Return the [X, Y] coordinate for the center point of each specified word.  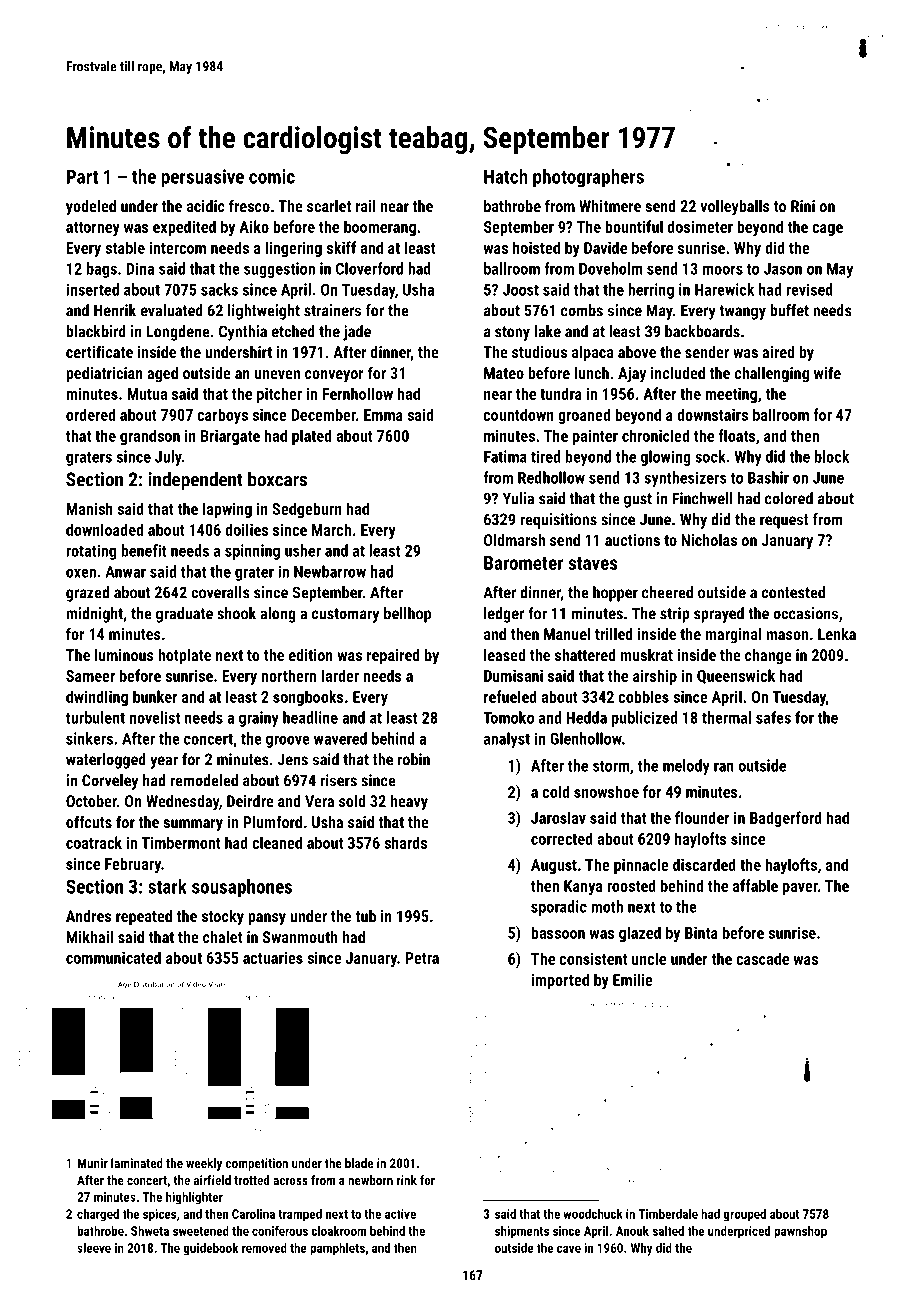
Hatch [506, 176]
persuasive [202, 178]
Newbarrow [330, 571]
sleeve [94, 1248]
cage [827, 230]
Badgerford [786, 819]
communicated [113, 957]
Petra [422, 958]
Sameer [90, 676]
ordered [90, 414]
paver [800, 889]
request [784, 521]
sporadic [559, 908]
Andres [88, 916]
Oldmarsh [514, 540]
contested [793, 592]
